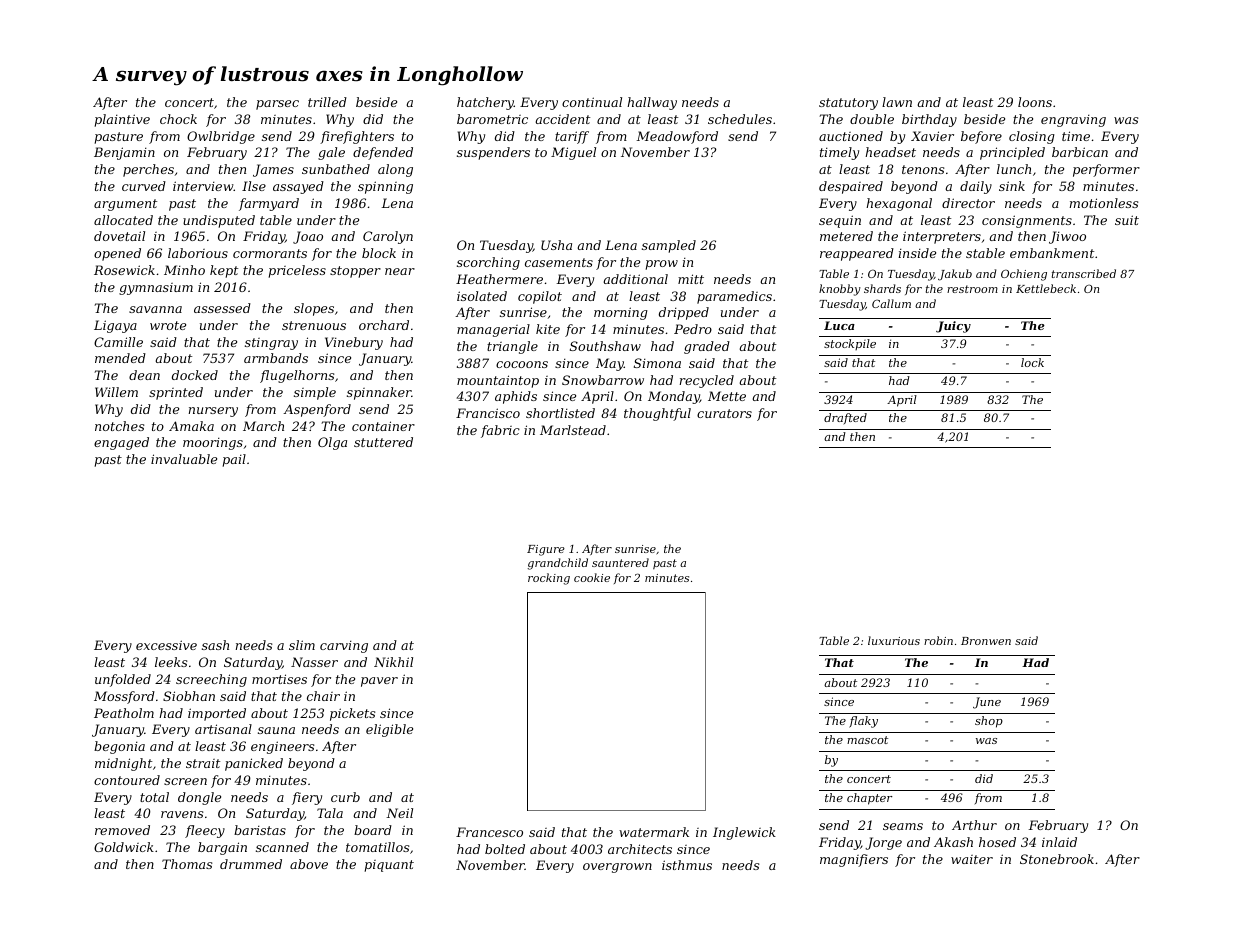 The width and height of the screenshot is (1233, 952). Describe the element at coordinates (308, 237) in the screenshot. I see `Joao` at that location.
